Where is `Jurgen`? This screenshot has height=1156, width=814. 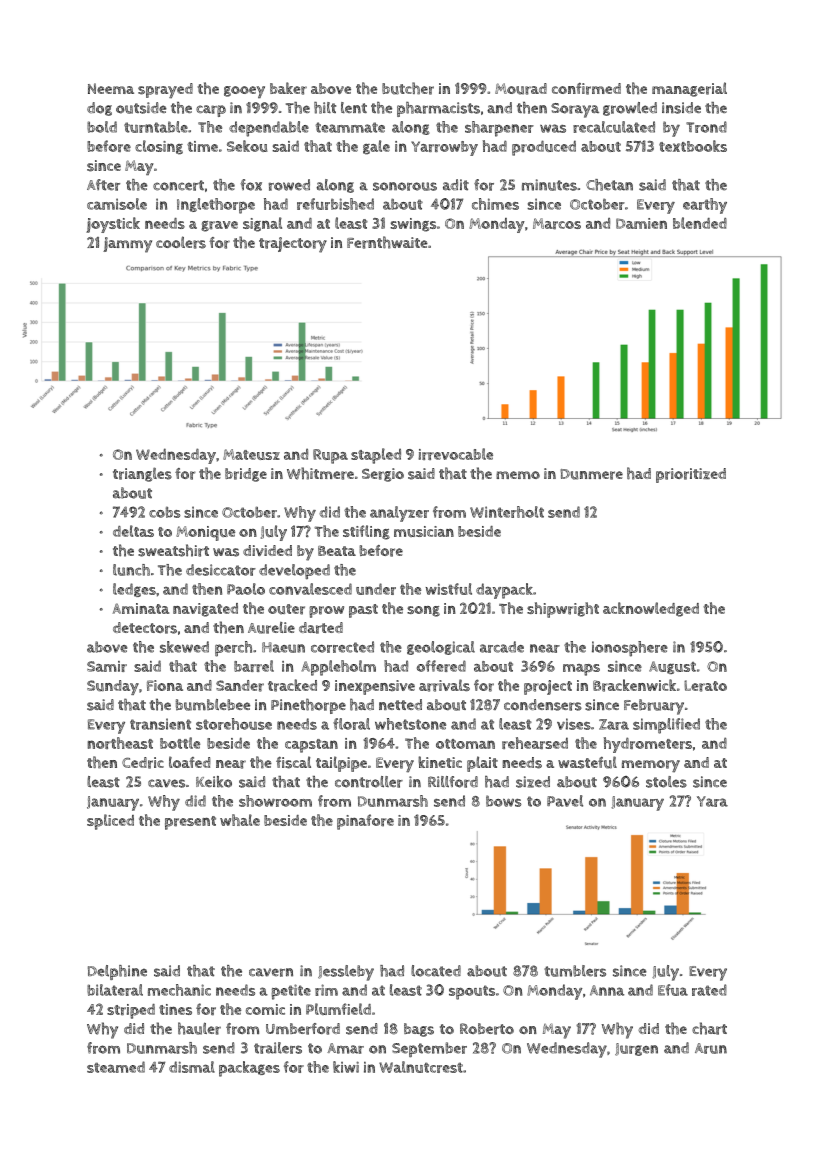
Jurgen is located at coordinates (636, 1049).
